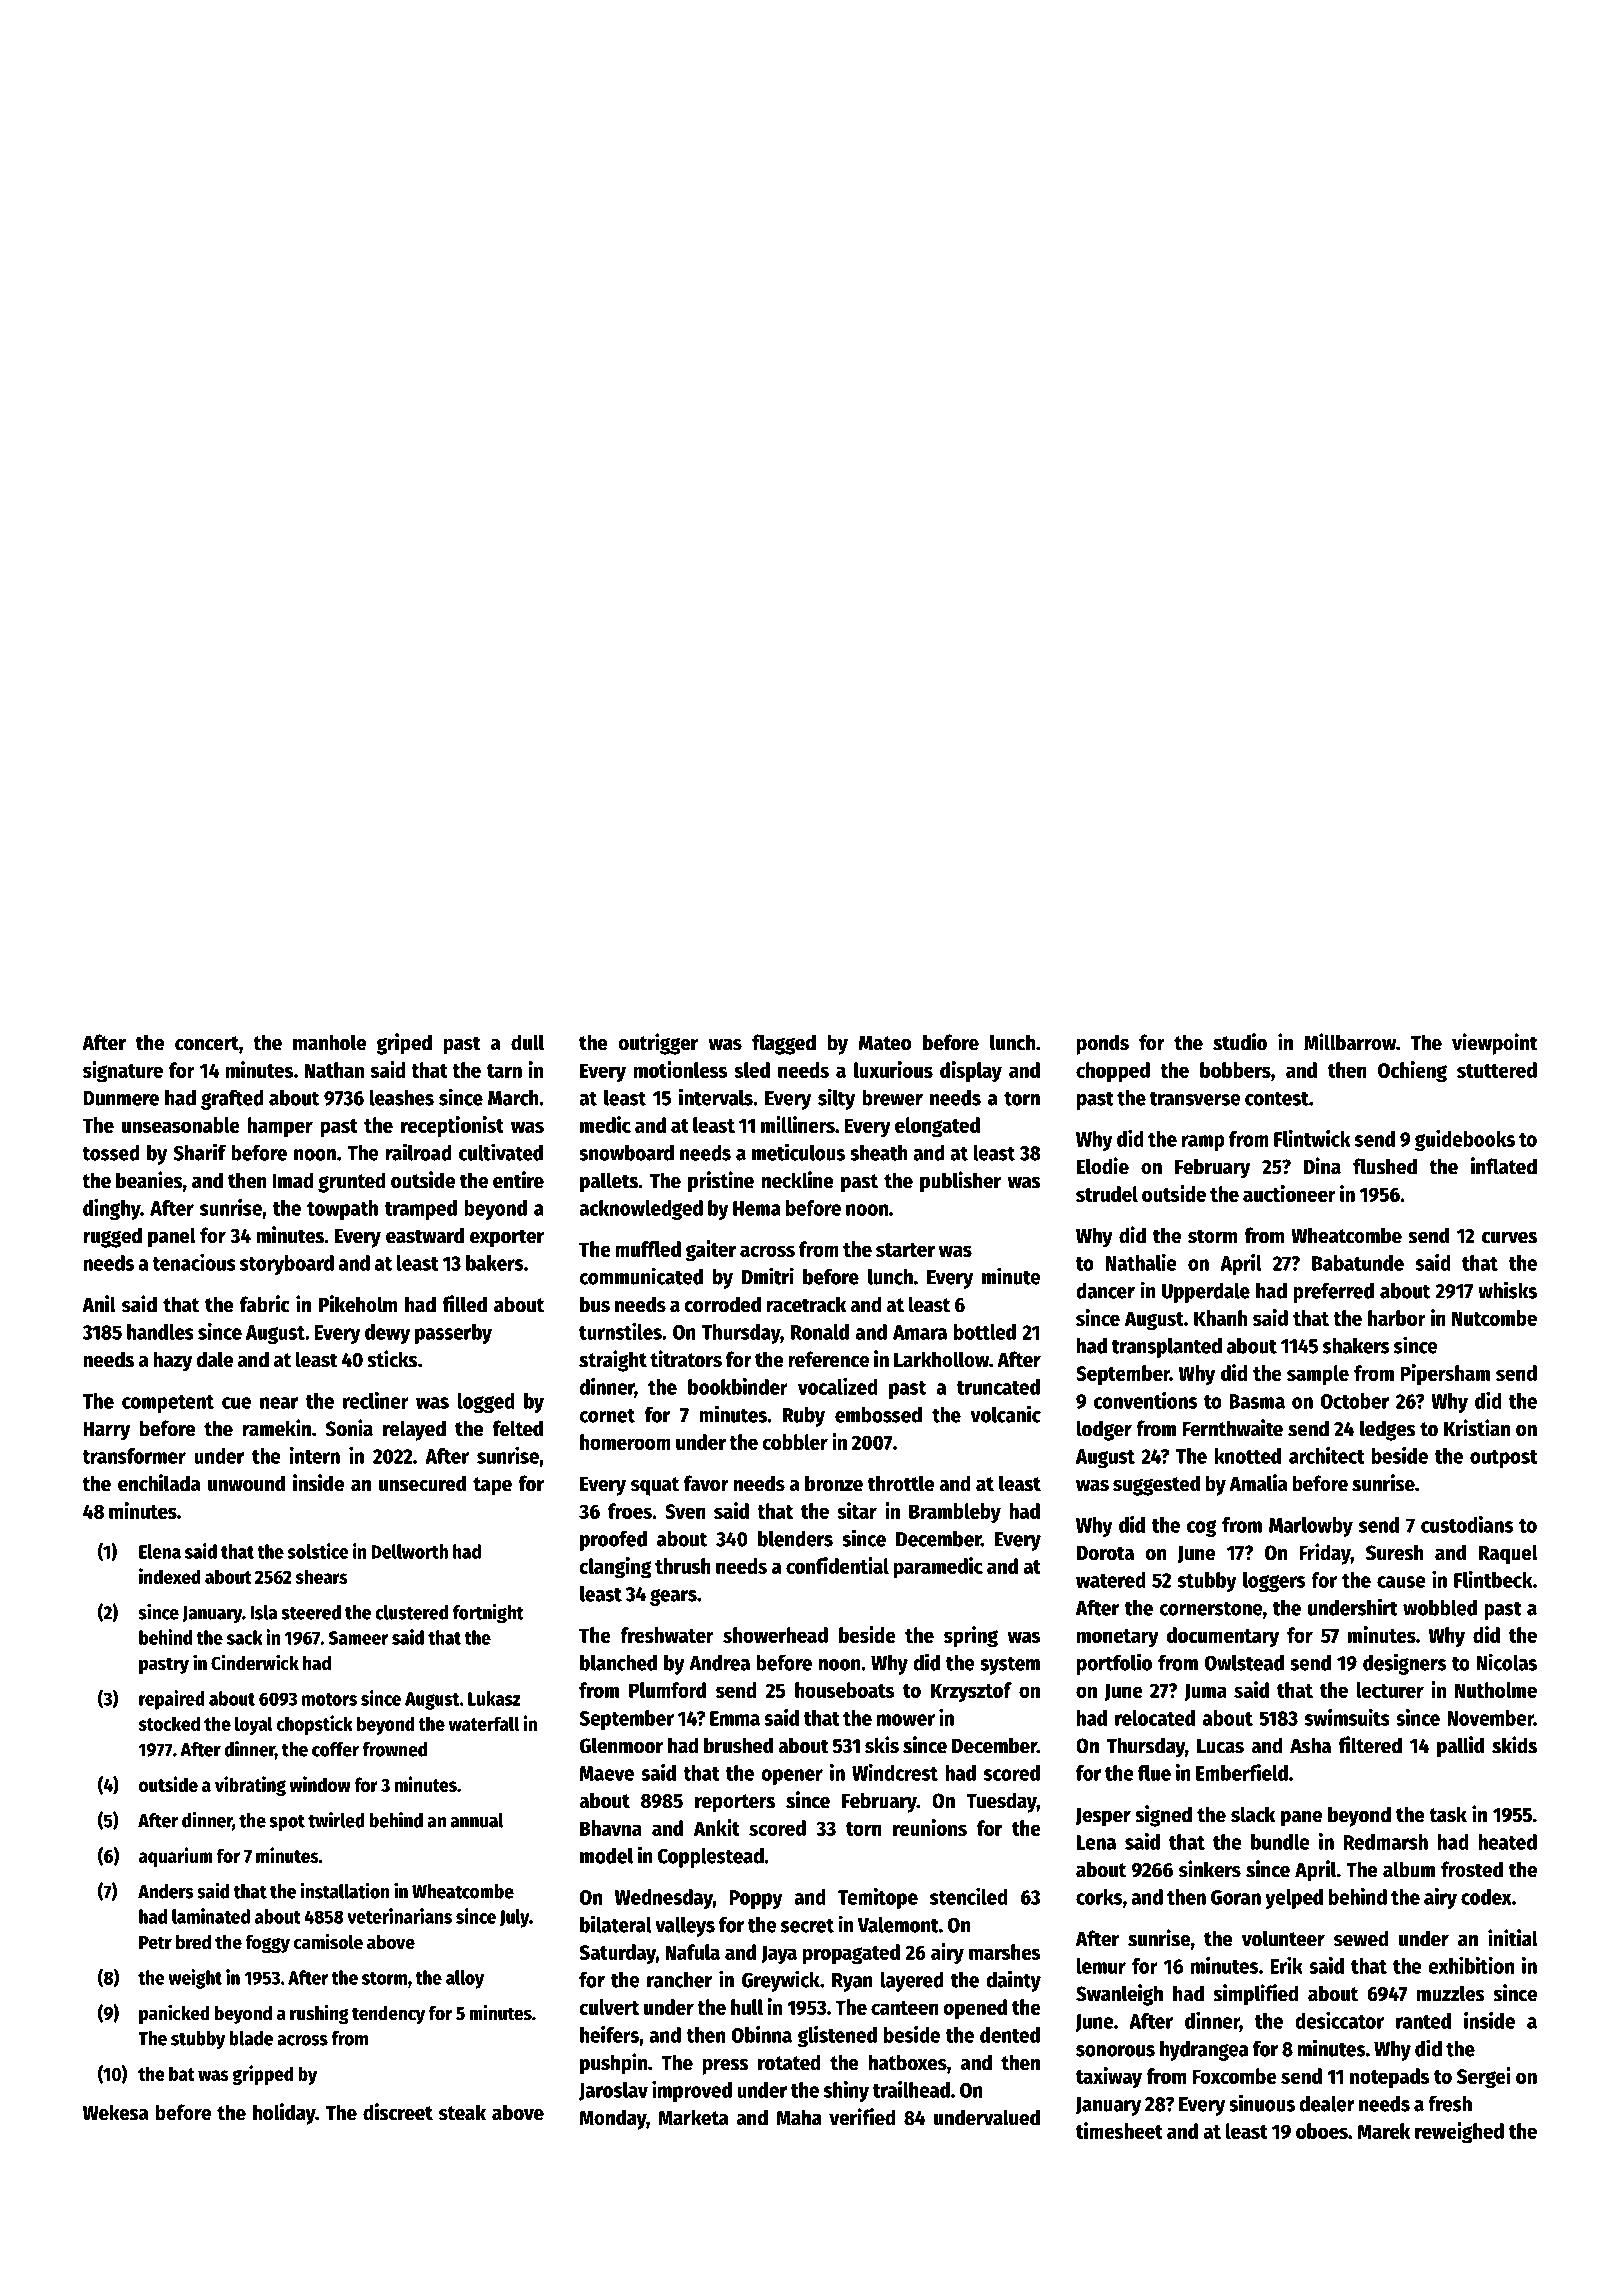 The image size is (1620, 2292). What do you see at coordinates (971, 1637) in the screenshot?
I see `spring` at bounding box center [971, 1637].
